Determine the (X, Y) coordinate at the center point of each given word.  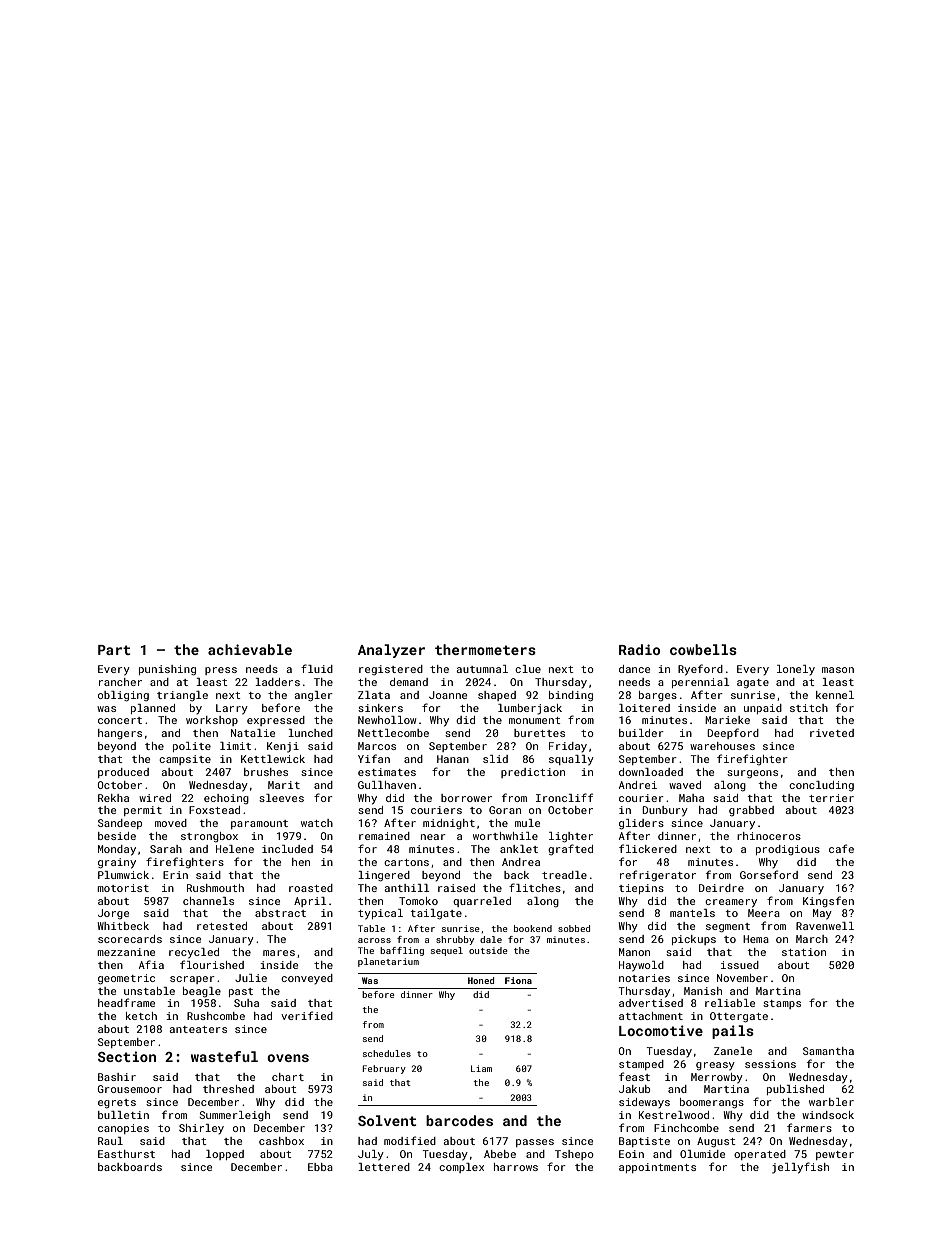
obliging (123, 696)
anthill (407, 888)
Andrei (638, 785)
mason (838, 670)
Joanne (448, 695)
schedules (387, 1053)
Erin (175, 875)
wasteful (224, 1056)
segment (728, 928)
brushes (266, 772)
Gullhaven (387, 785)
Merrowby (717, 1078)
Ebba (320, 1167)
